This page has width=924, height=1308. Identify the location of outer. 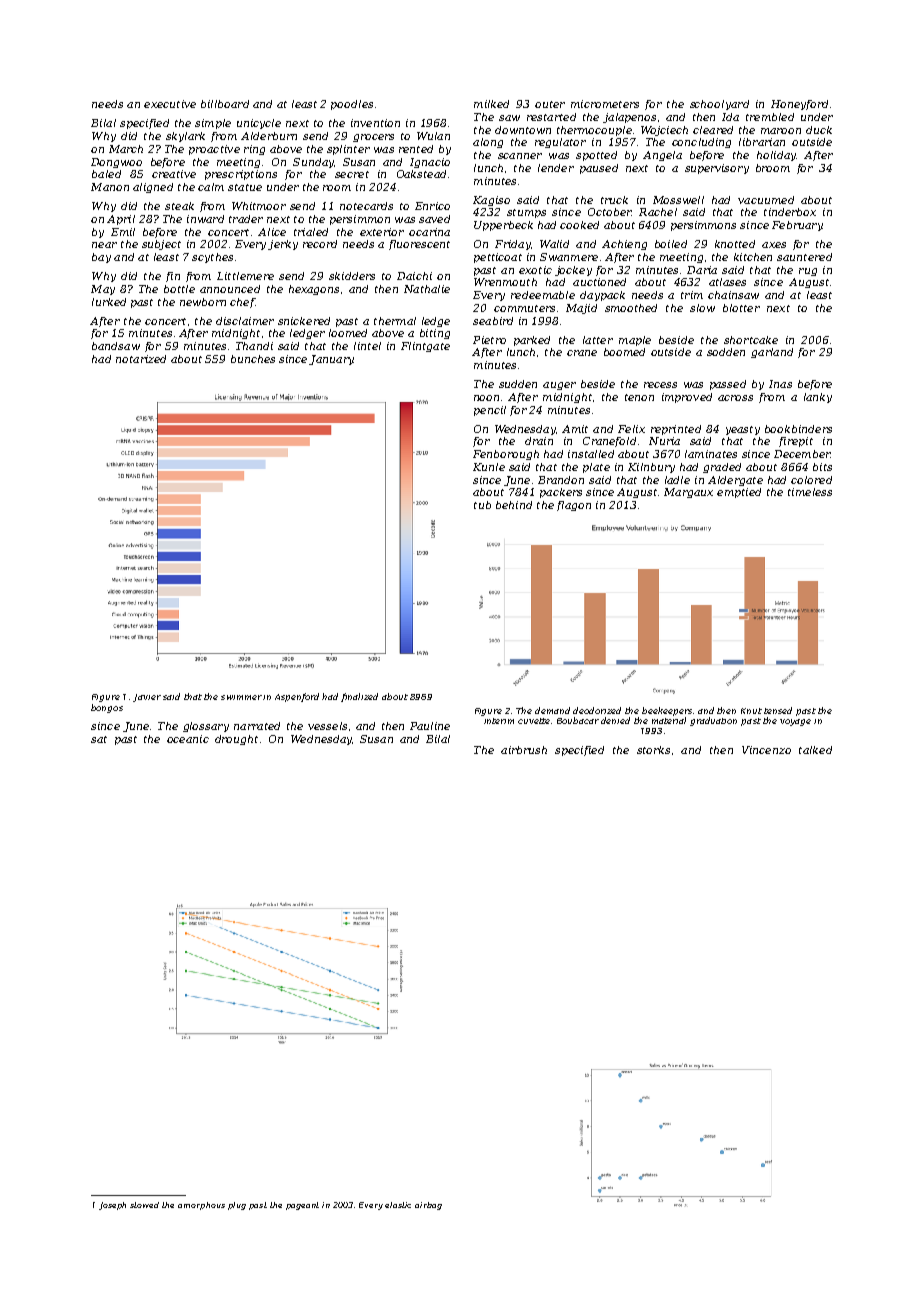
(550, 104).
